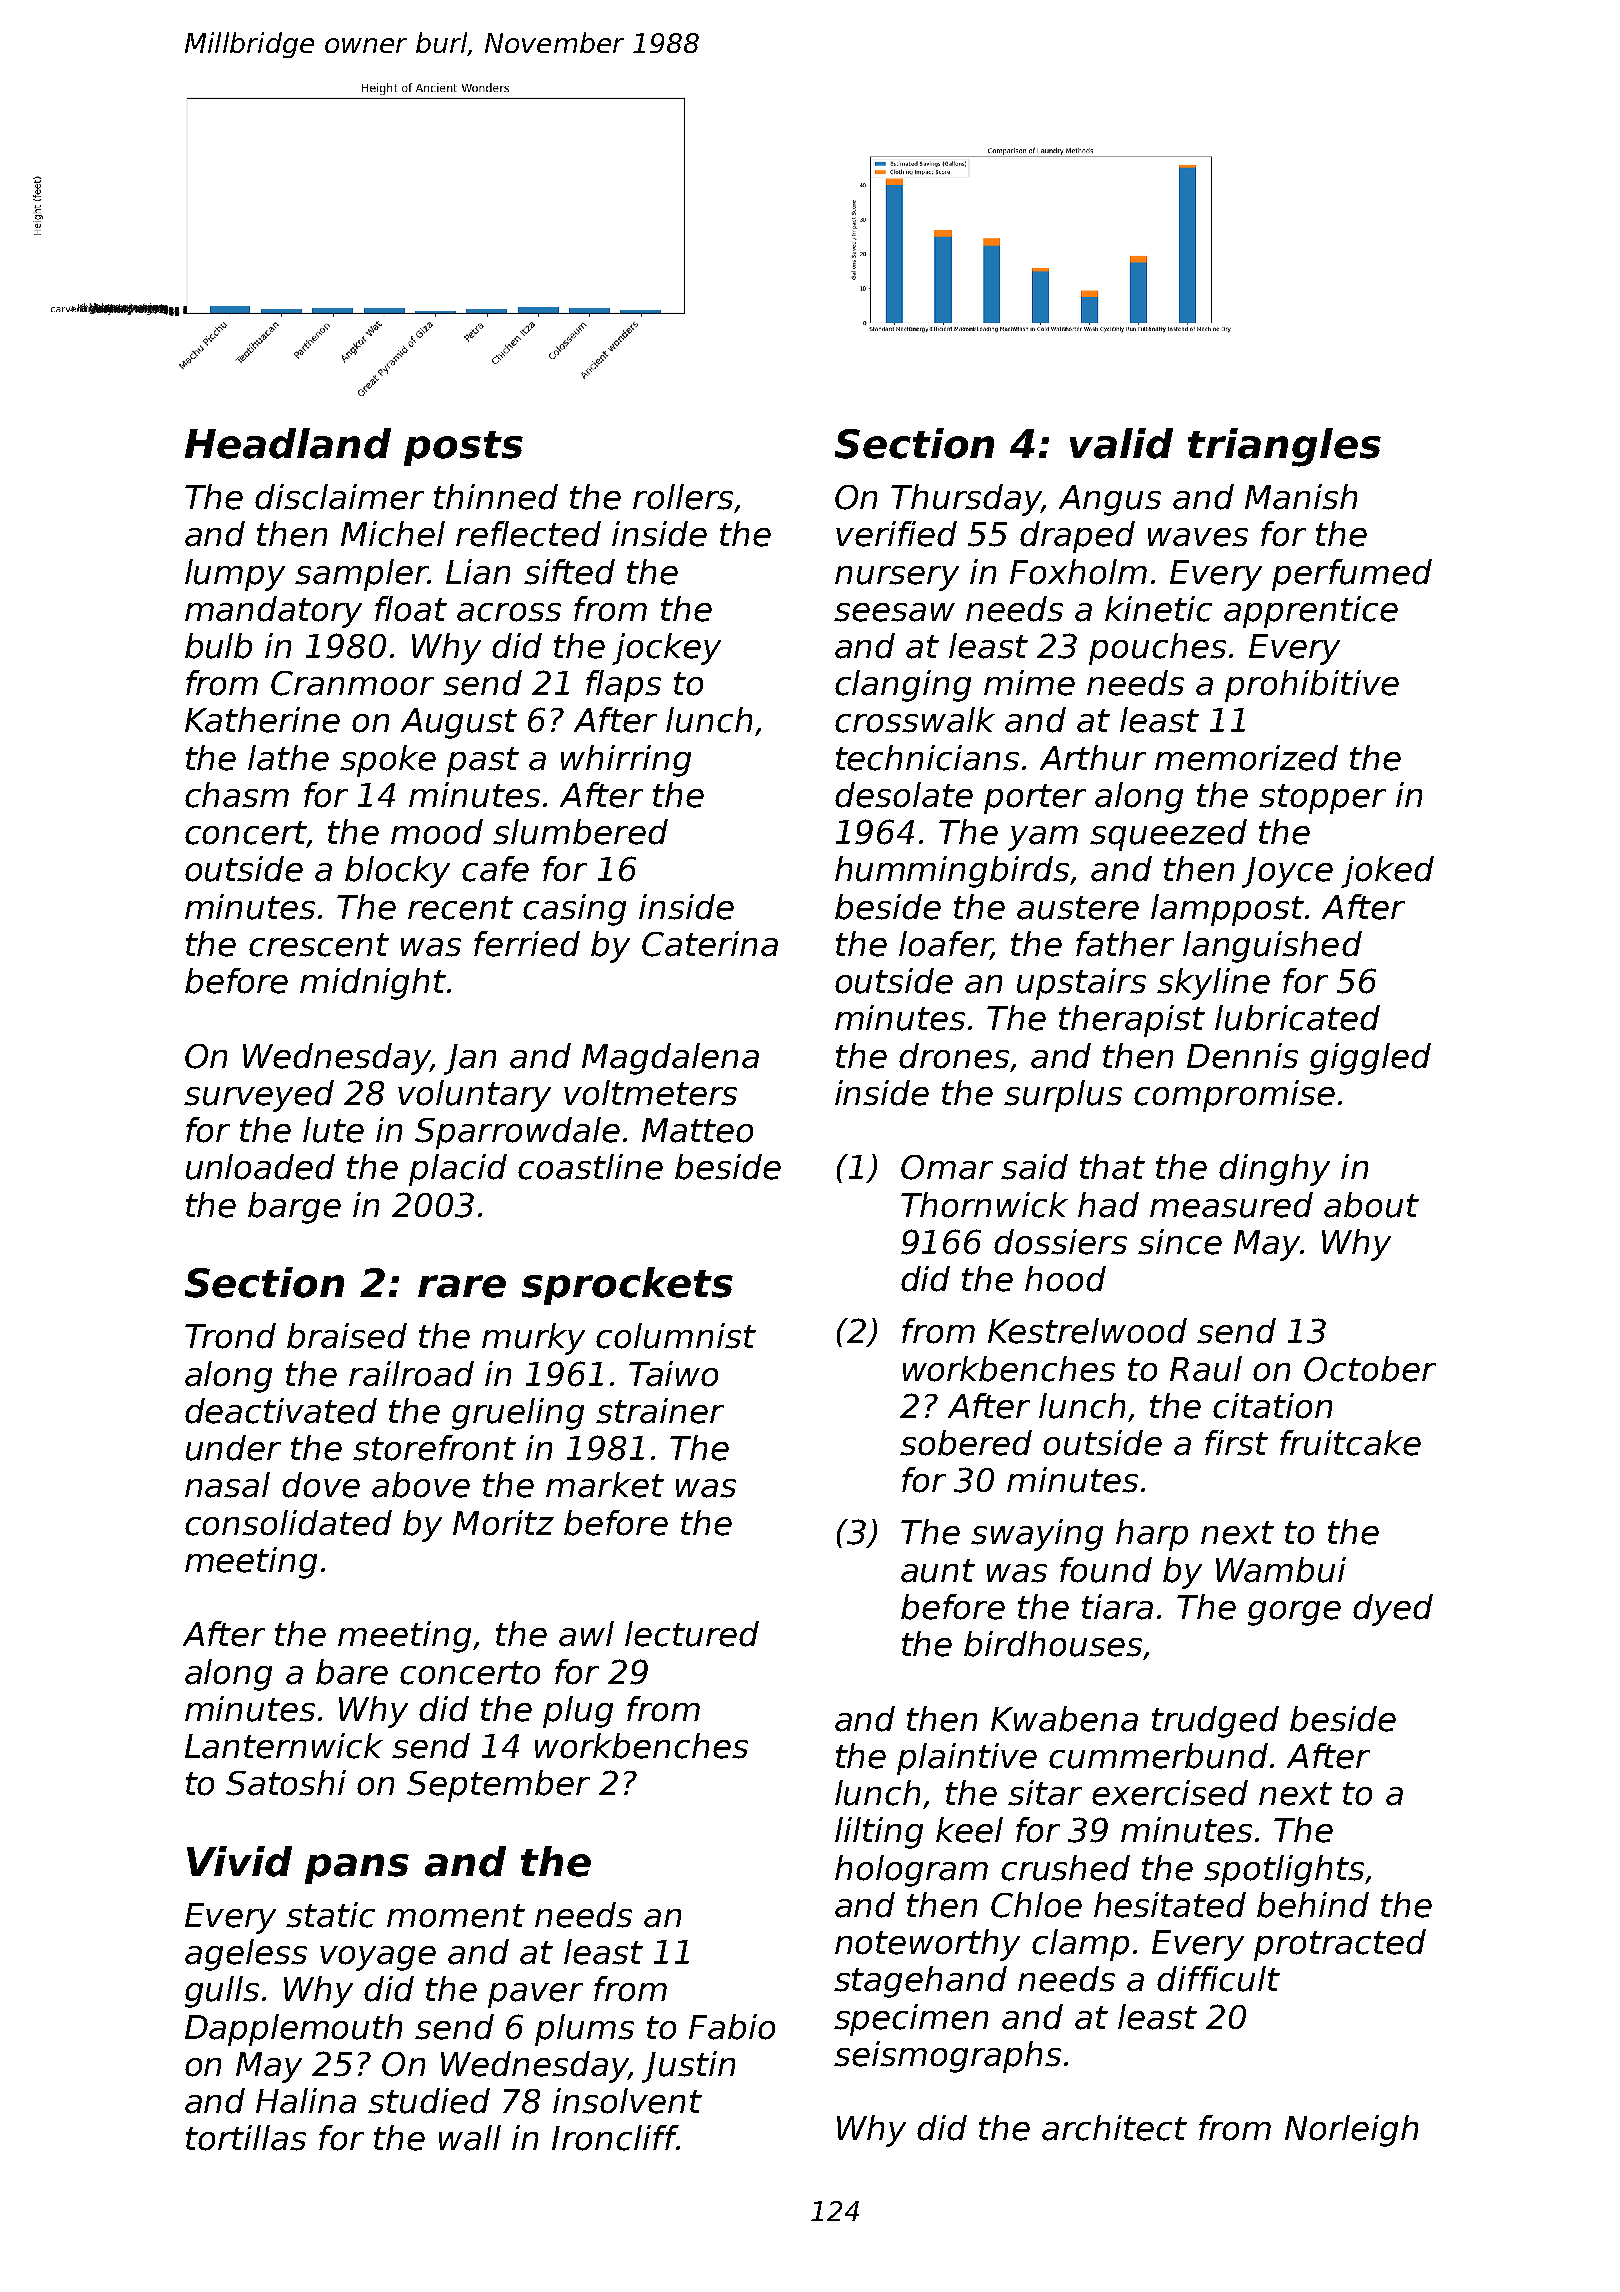 The height and width of the page is (2292, 1620). Describe the element at coordinates (397, 872) in the page. I see `blocky` at that location.
